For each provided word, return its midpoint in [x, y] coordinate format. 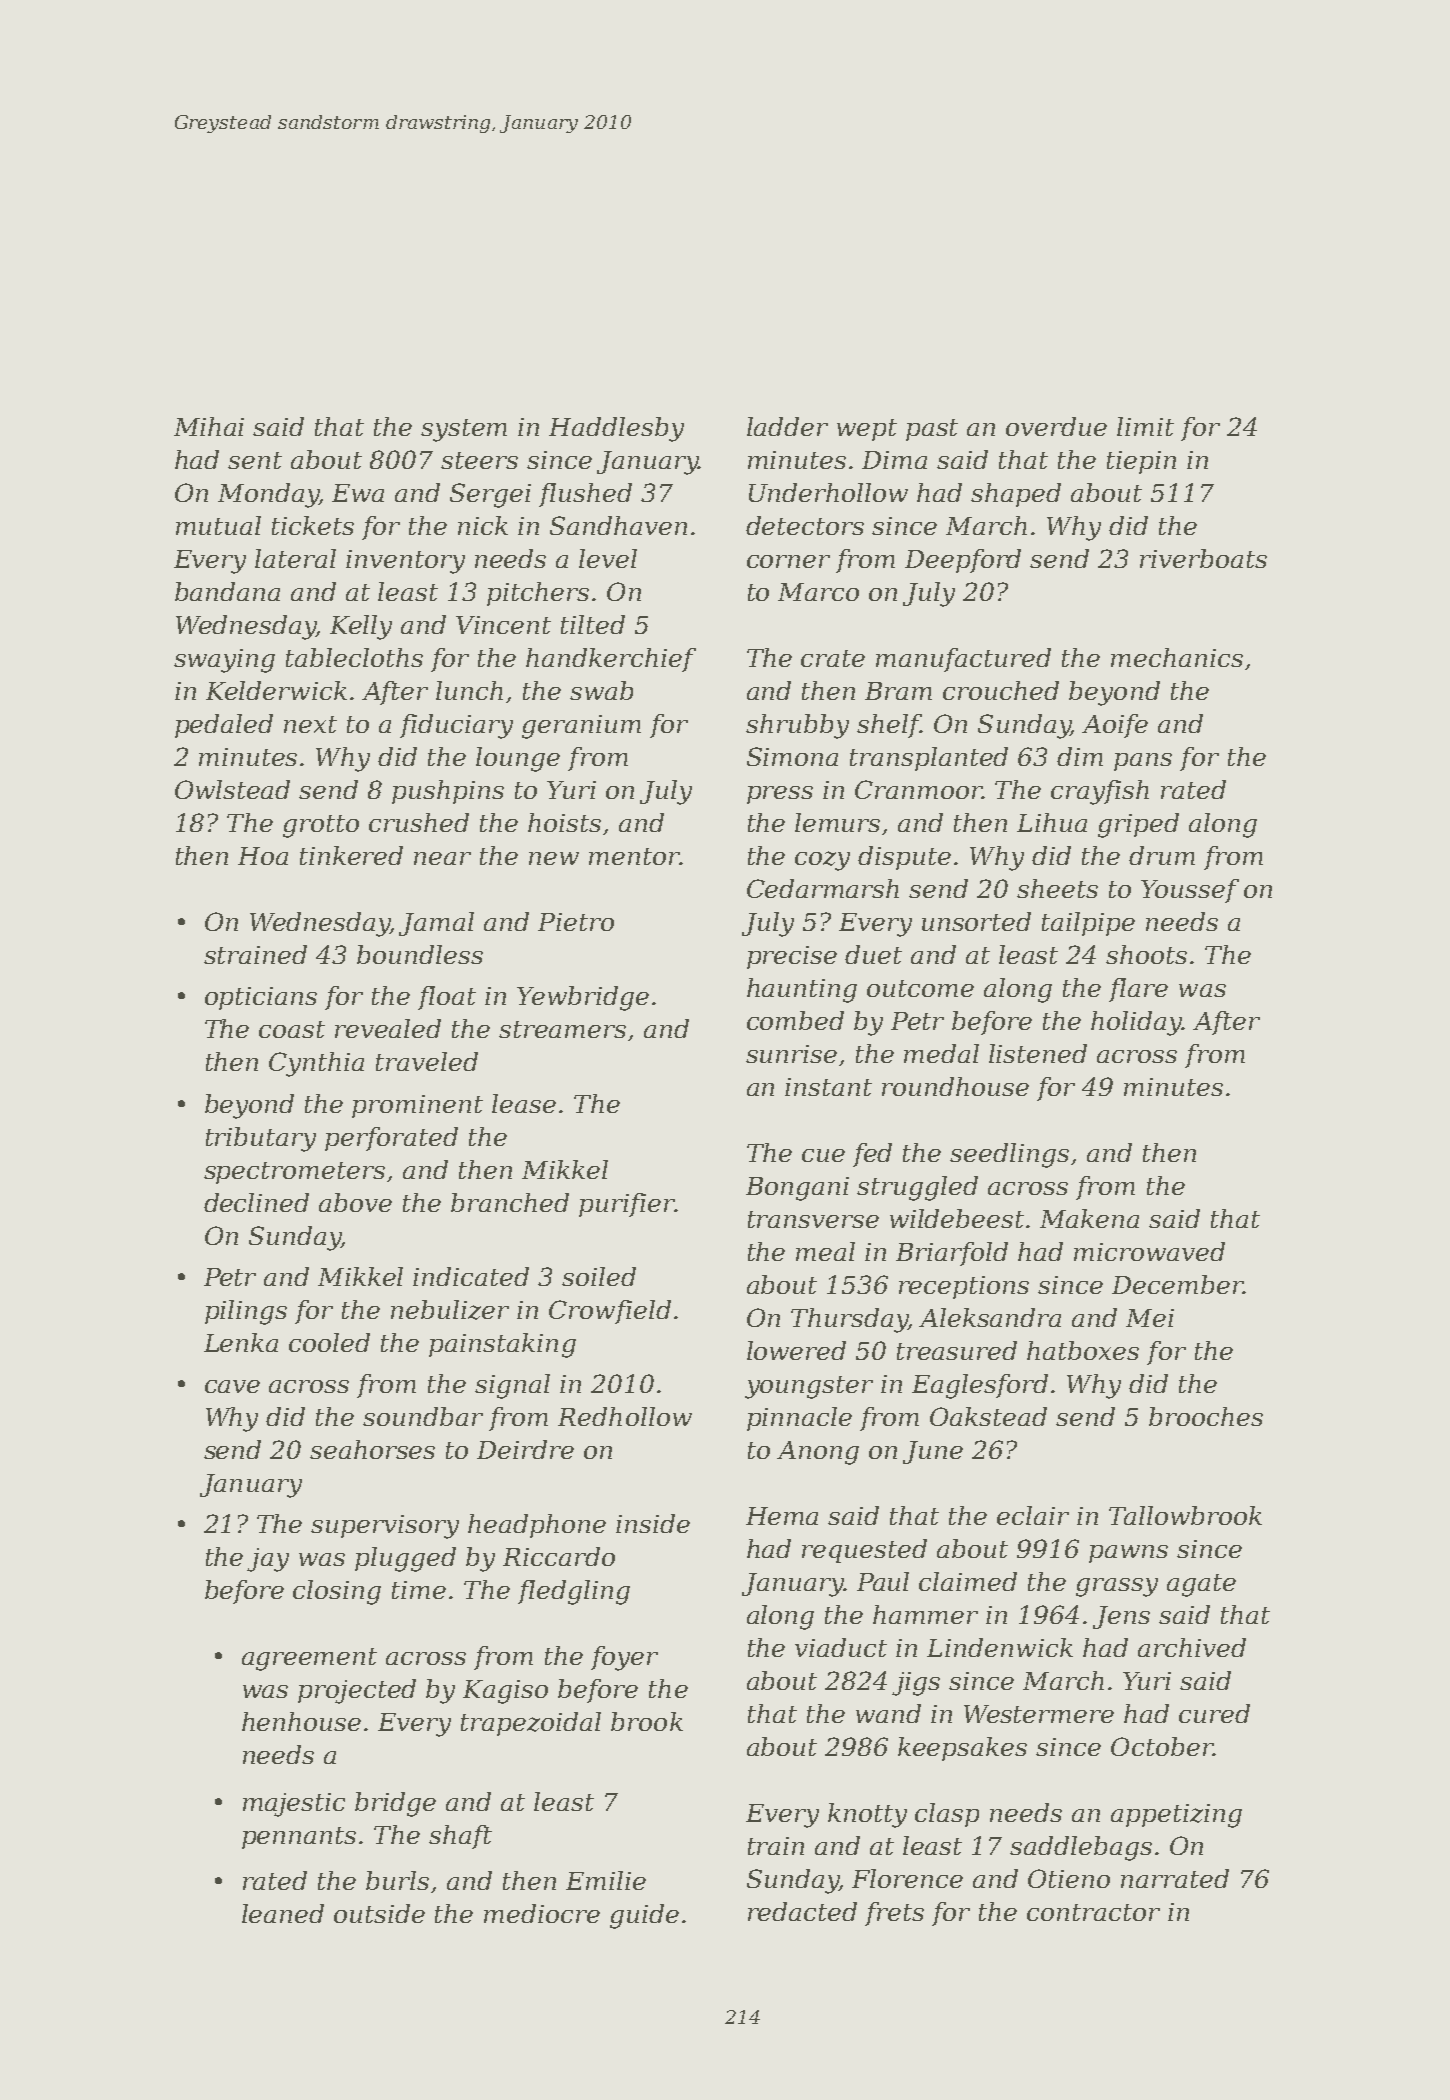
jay [268, 1560]
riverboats [1203, 558]
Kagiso [505, 1692]
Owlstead [232, 789]
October [1162, 1746]
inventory [405, 562]
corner [788, 561]
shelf [889, 726]
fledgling [574, 1592]
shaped [1016, 495]
